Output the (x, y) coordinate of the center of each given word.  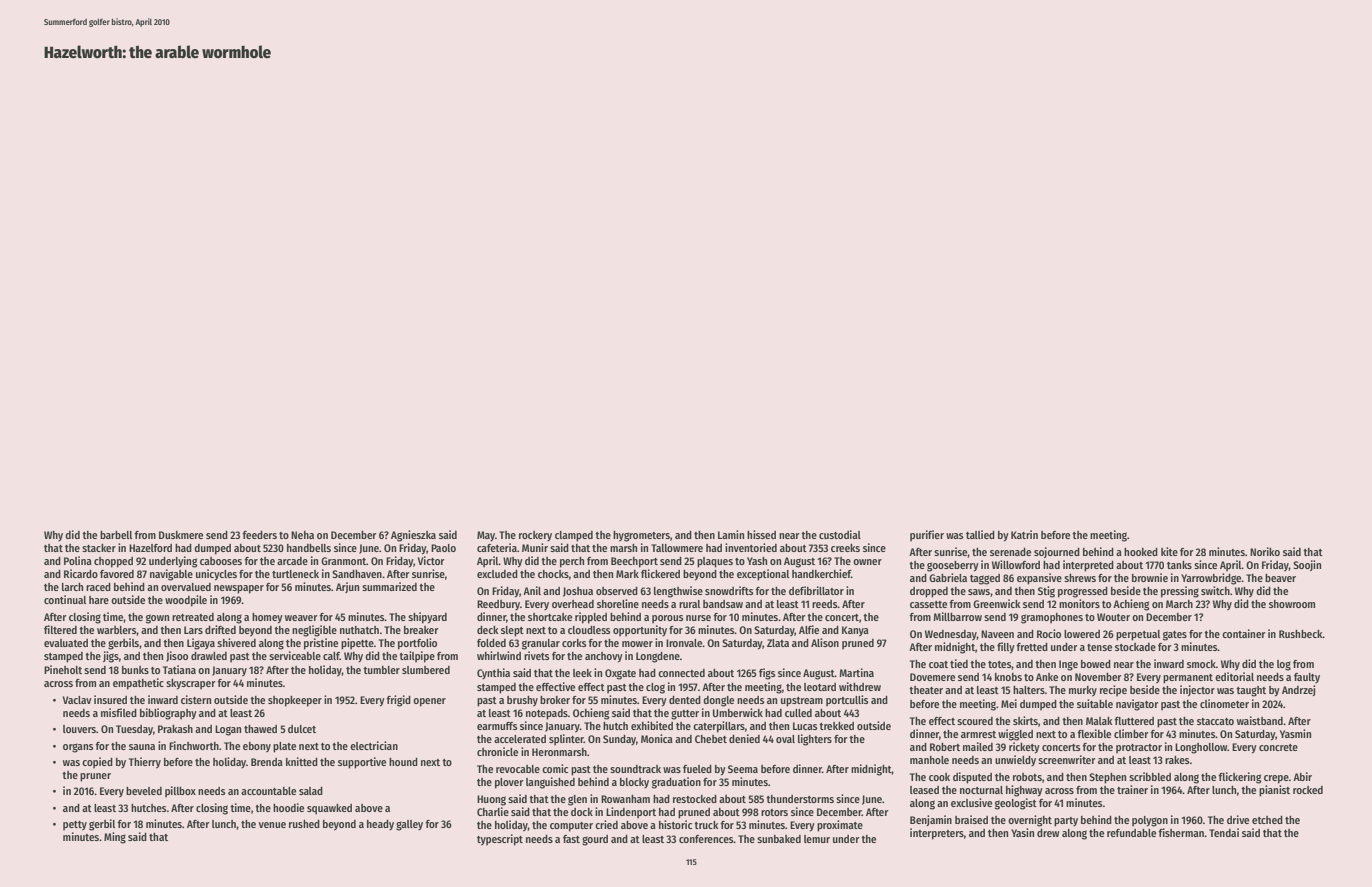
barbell (116, 535)
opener (429, 702)
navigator (1137, 705)
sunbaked (779, 839)
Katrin (1024, 534)
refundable (1131, 833)
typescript (500, 840)
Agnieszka (413, 536)
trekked (836, 726)
